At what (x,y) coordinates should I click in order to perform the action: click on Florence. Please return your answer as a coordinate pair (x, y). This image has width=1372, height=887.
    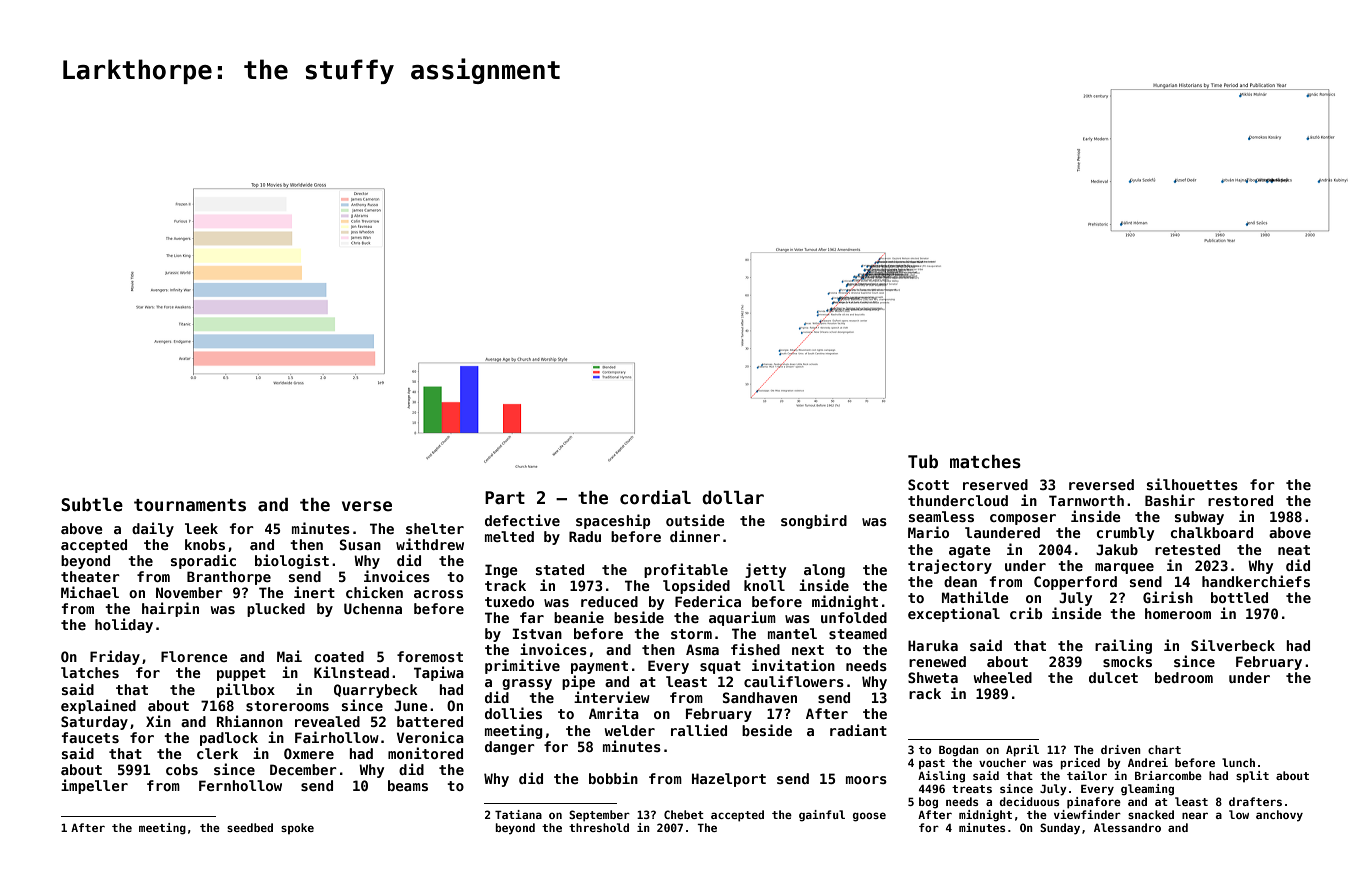
    Looking at the image, I should click on (194, 656).
